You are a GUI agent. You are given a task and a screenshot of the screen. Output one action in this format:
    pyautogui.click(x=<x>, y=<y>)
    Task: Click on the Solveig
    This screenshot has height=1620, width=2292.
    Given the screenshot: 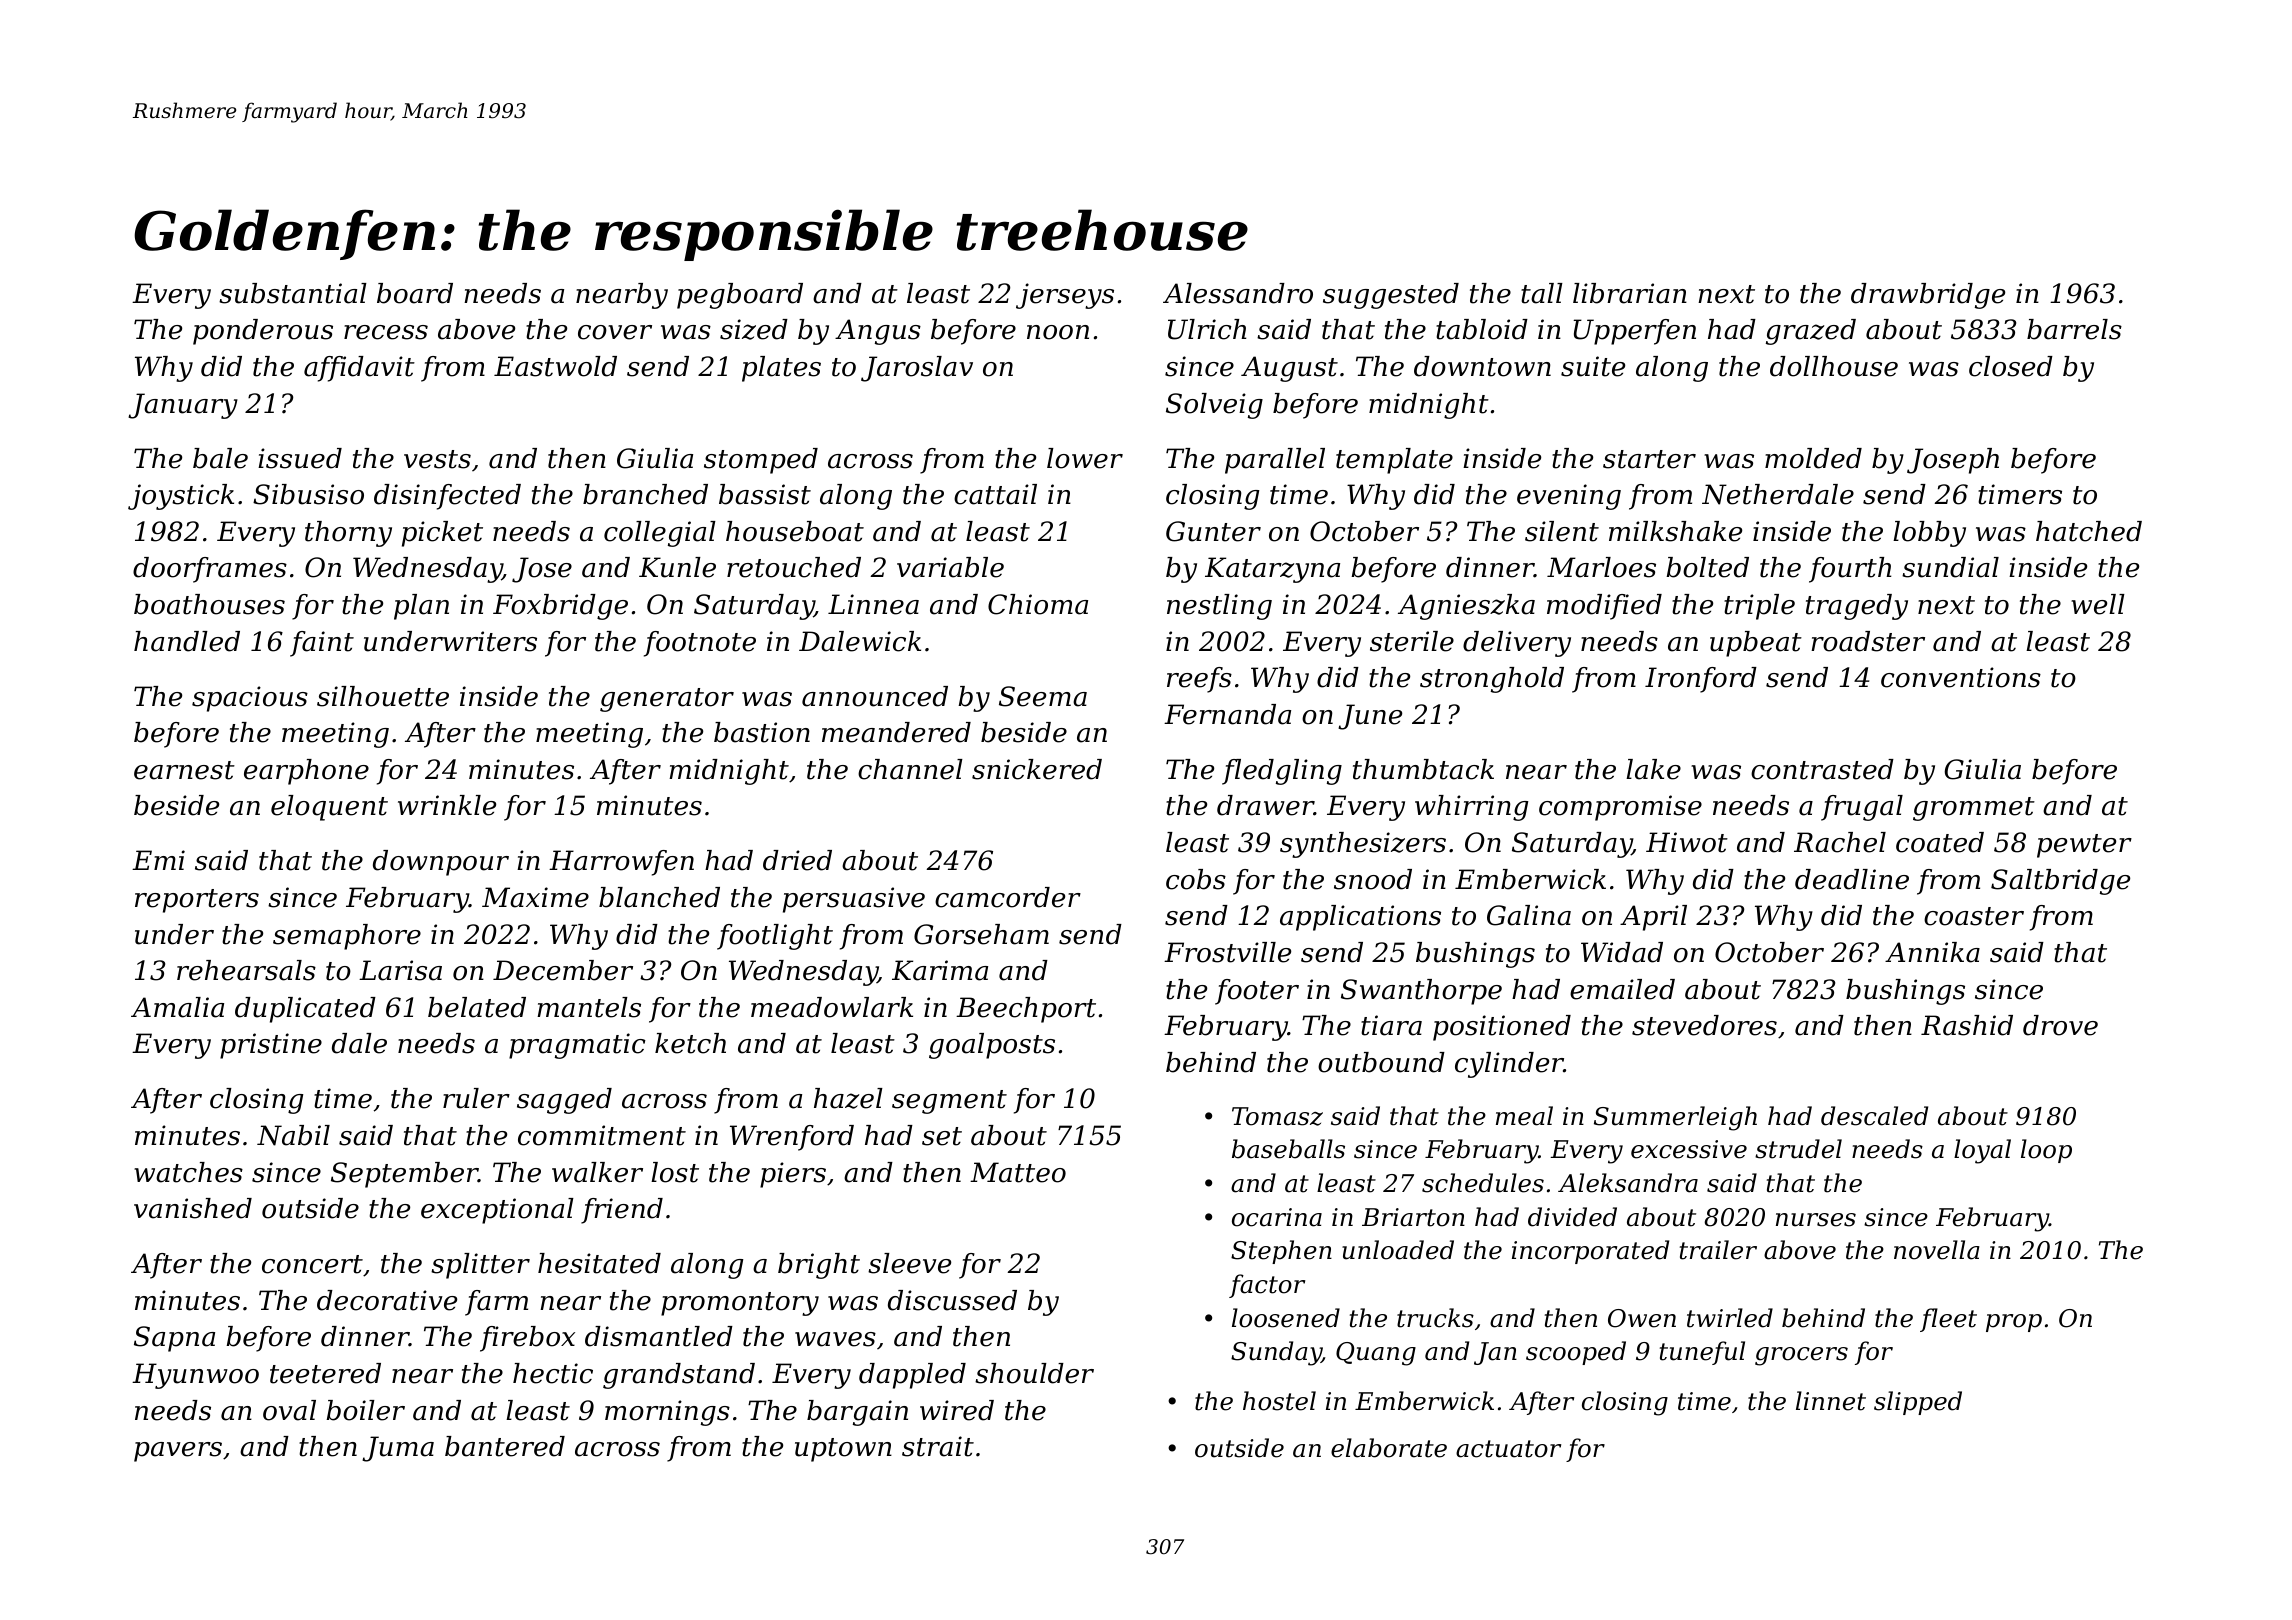 What is the action you would take?
    pyautogui.click(x=1214, y=406)
